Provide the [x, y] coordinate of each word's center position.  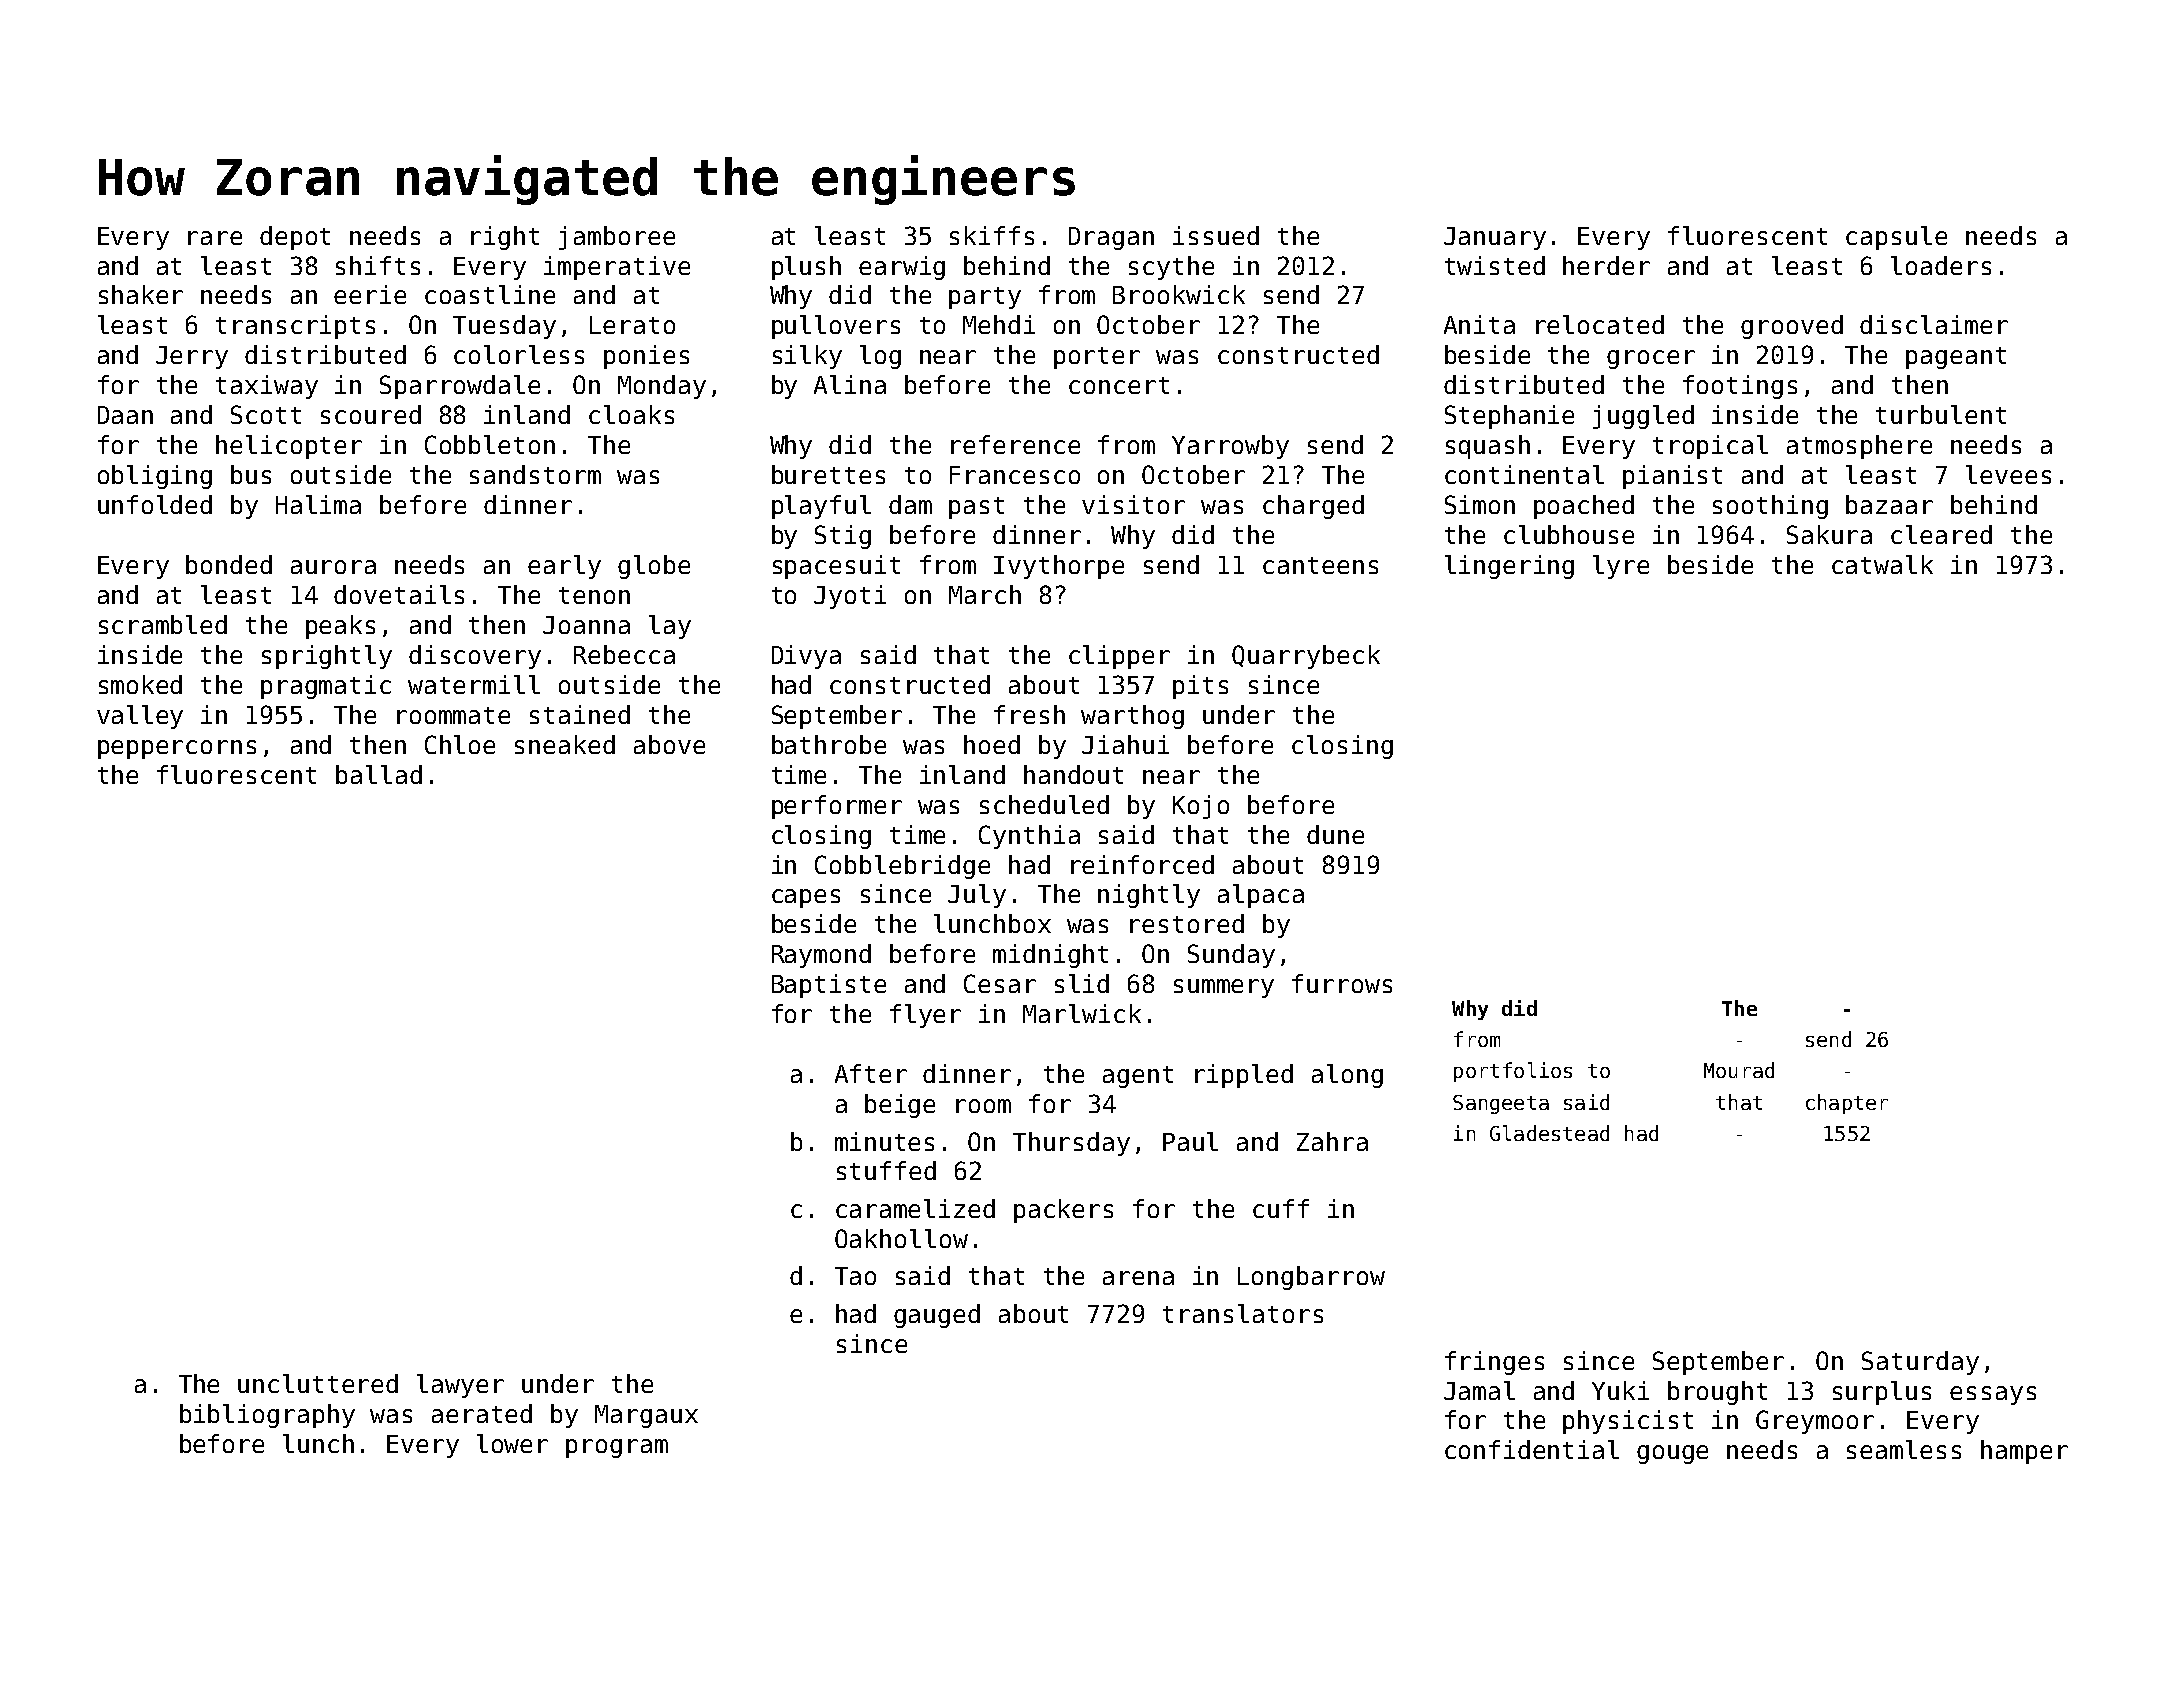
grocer [1651, 359]
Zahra [1332, 1141]
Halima [318, 504]
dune [1335, 834]
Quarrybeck [1306, 657]
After [871, 1073]
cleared [1941, 534]
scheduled [1044, 804]
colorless [519, 354]
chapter [1847, 1104]
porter [1097, 358]
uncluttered [318, 1383]
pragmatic [326, 687]
